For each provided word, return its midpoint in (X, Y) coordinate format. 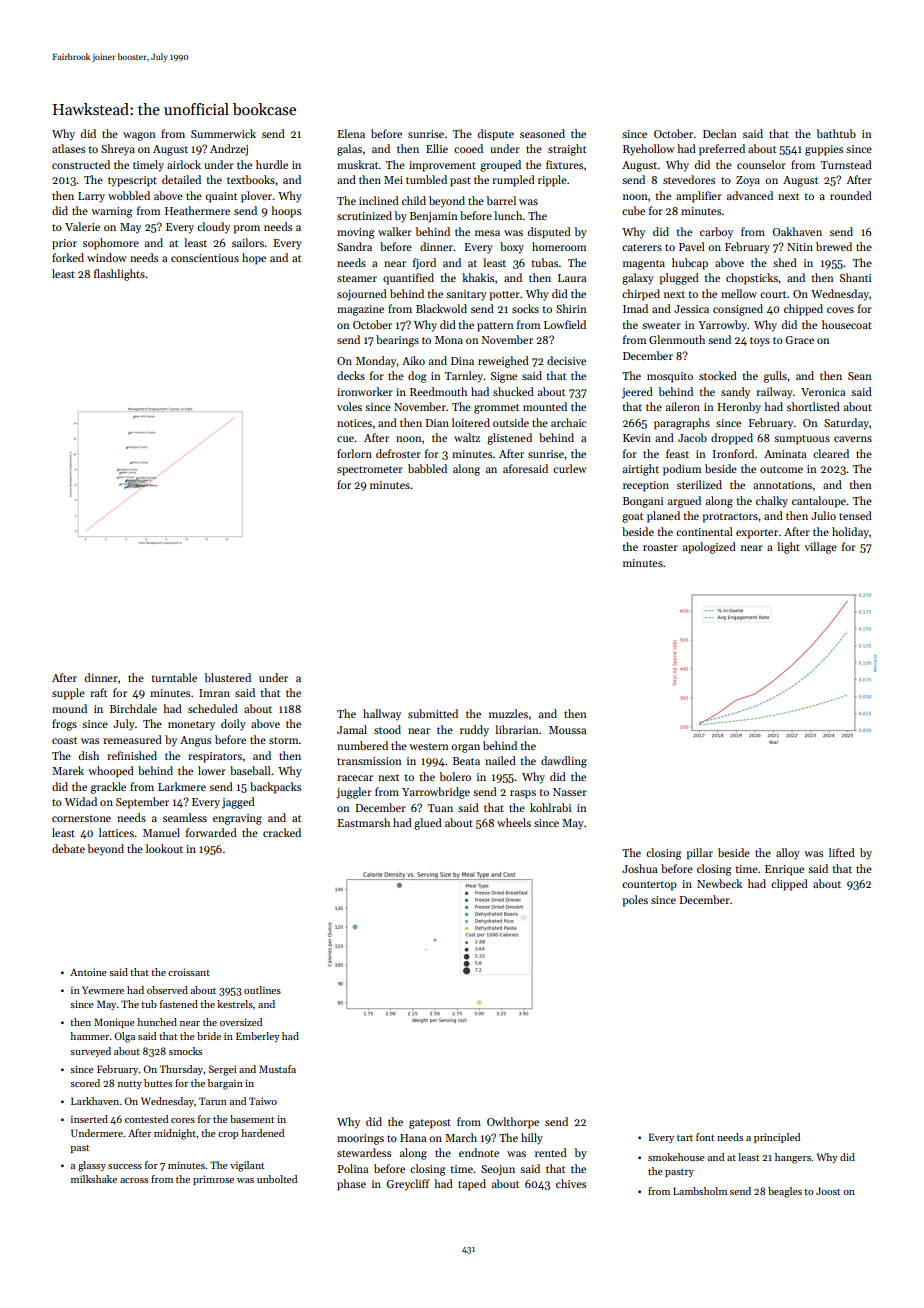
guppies (824, 150)
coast (64, 740)
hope (254, 259)
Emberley (258, 1037)
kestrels (235, 1004)
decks (351, 375)
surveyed (90, 1052)
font (705, 1137)
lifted (842, 852)
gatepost (430, 1124)
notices (354, 423)
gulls (775, 377)
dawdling (564, 762)
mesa (487, 233)
